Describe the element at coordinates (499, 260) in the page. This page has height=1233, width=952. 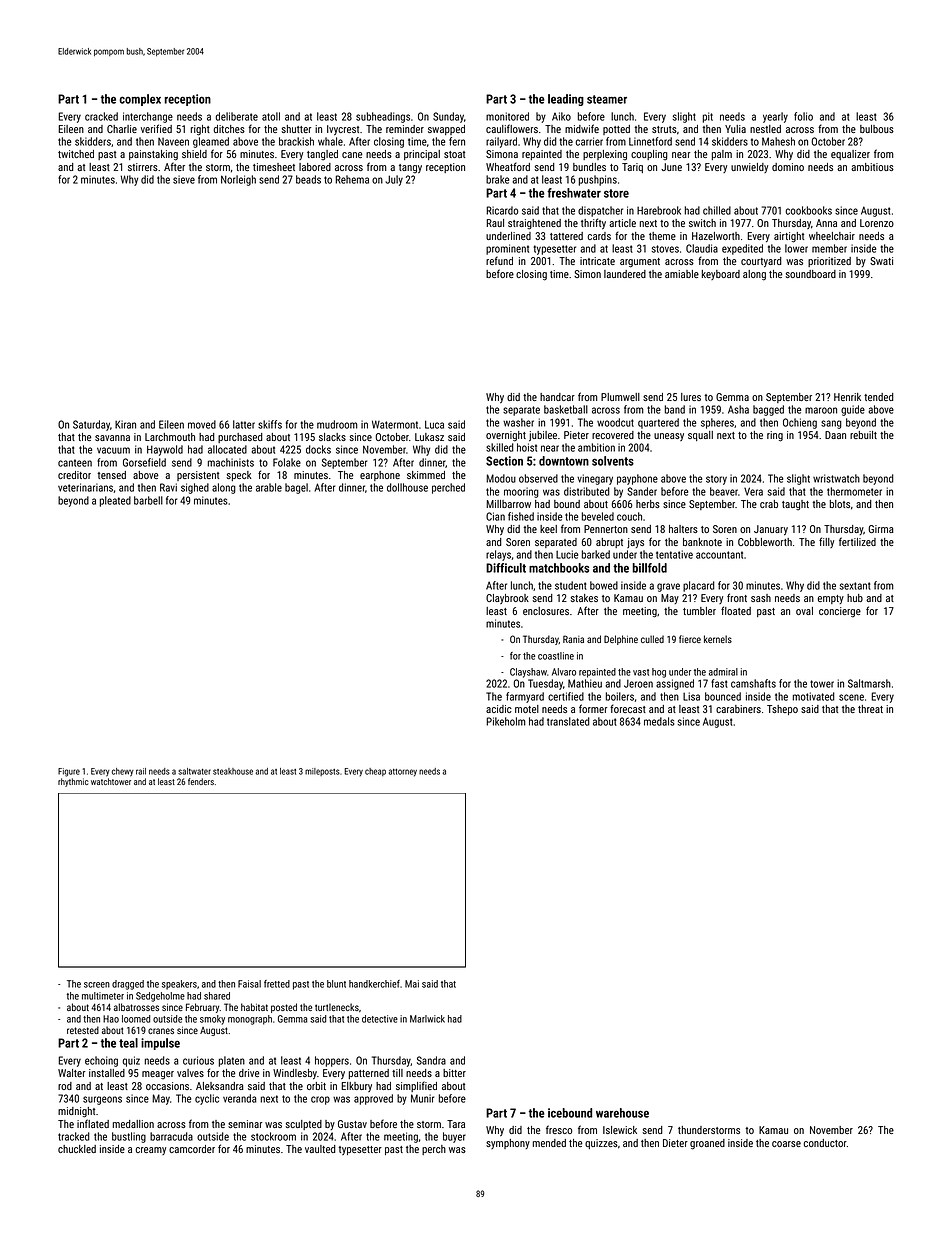
I see `refund` at that location.
